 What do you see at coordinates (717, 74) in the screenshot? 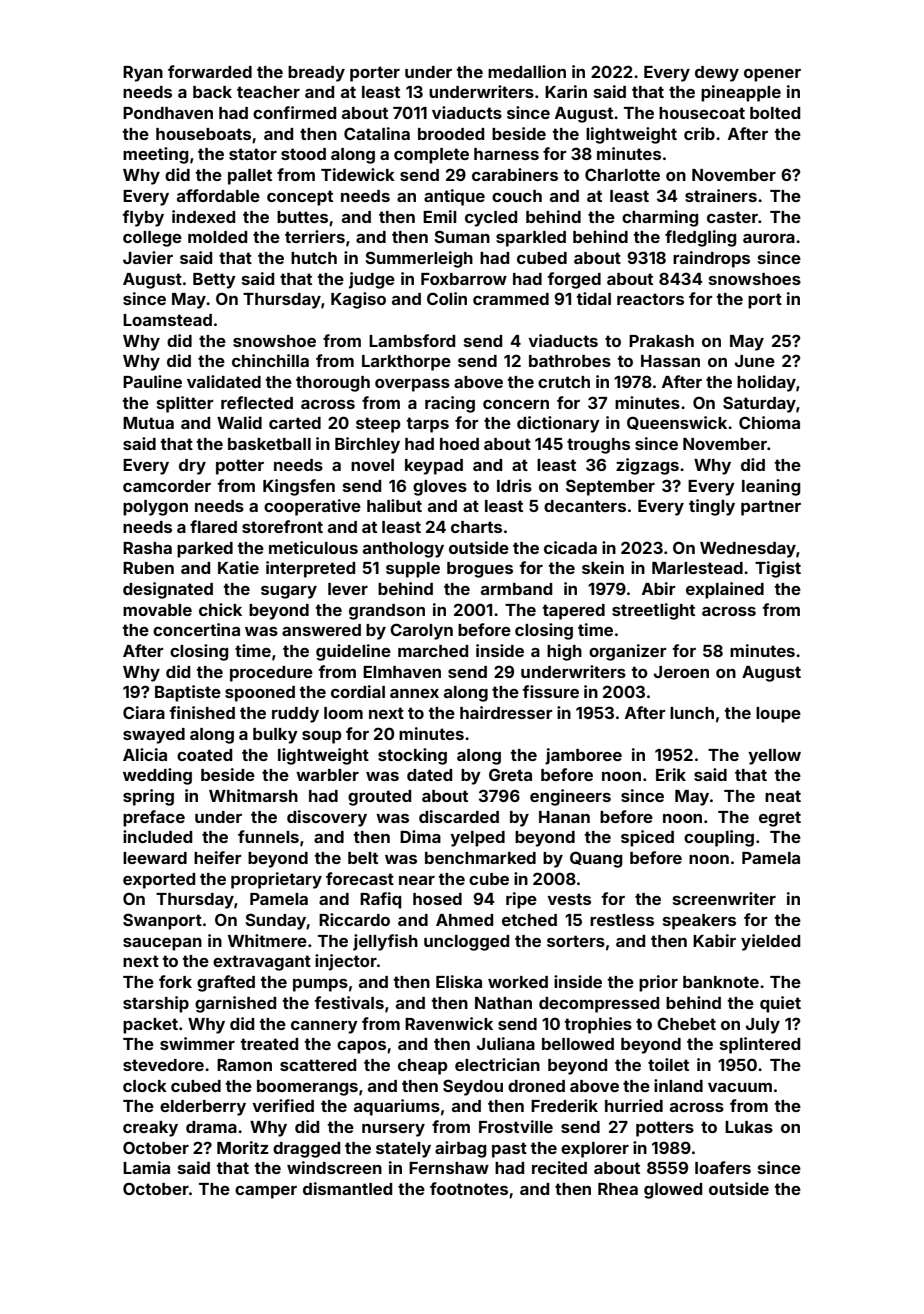
I see `dewy` at bounding box center [717, 74].
